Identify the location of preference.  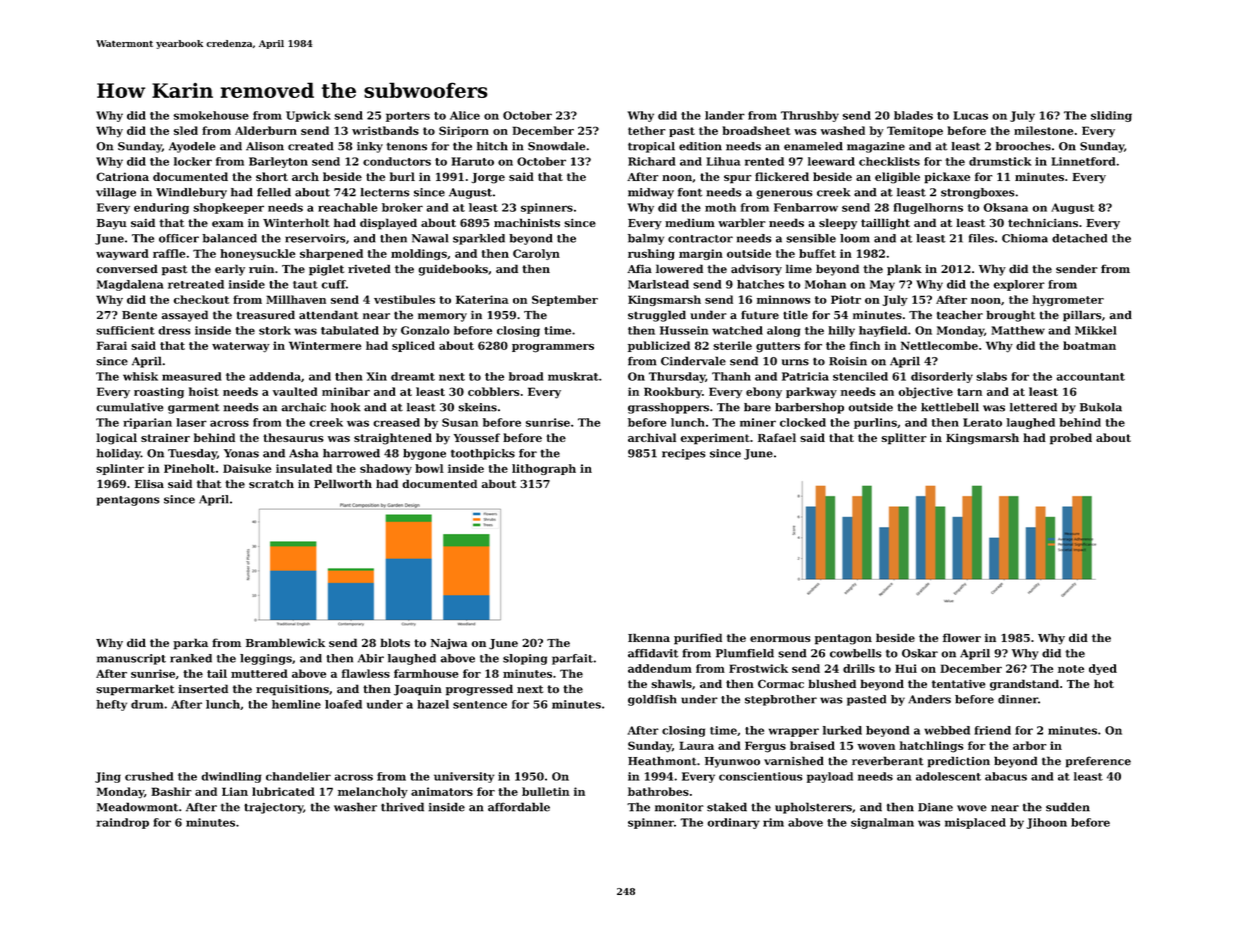
(1098, 762).
